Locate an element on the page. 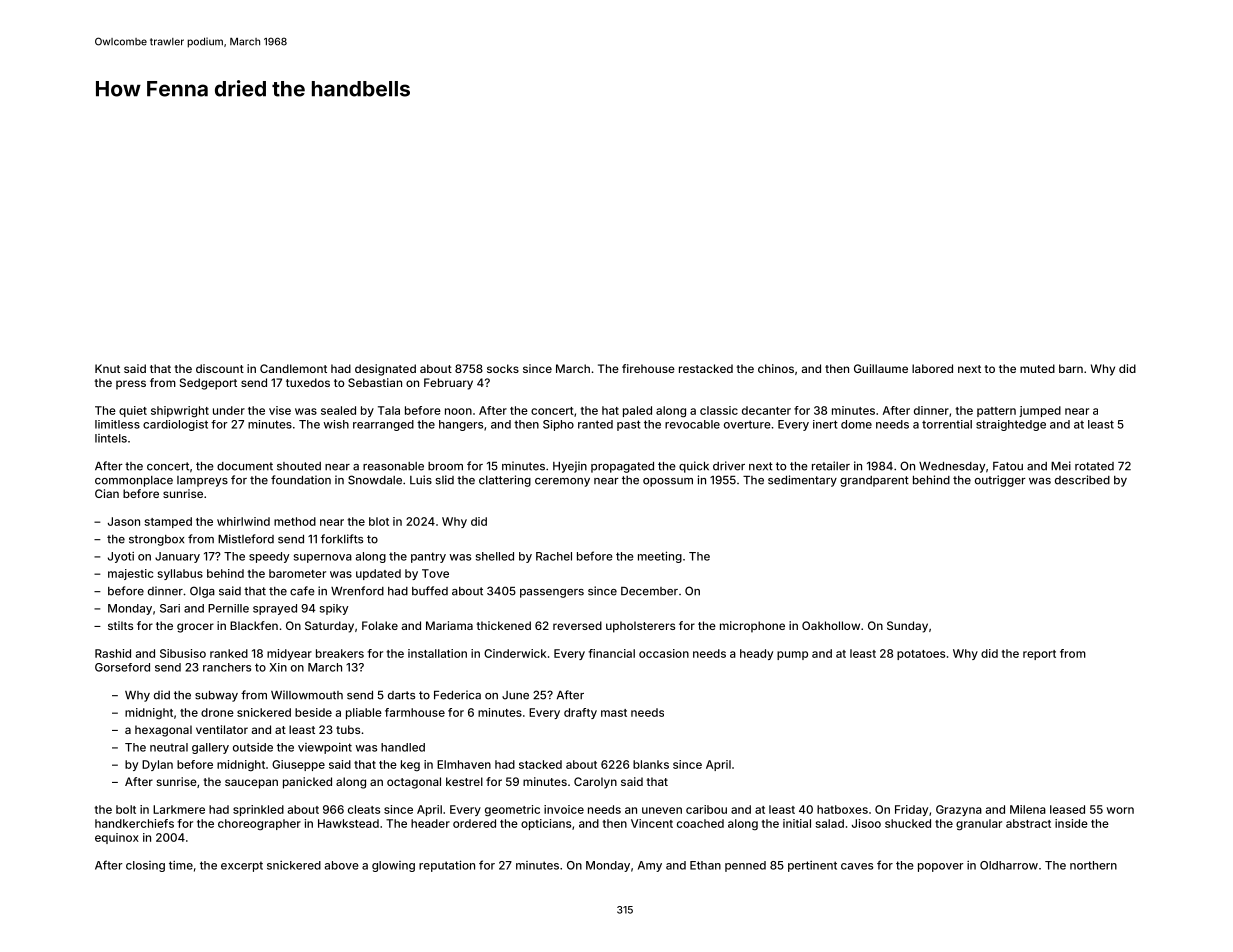 The height and width of the document is (952, 1233). barn is located at coordinates (1071, 368).
